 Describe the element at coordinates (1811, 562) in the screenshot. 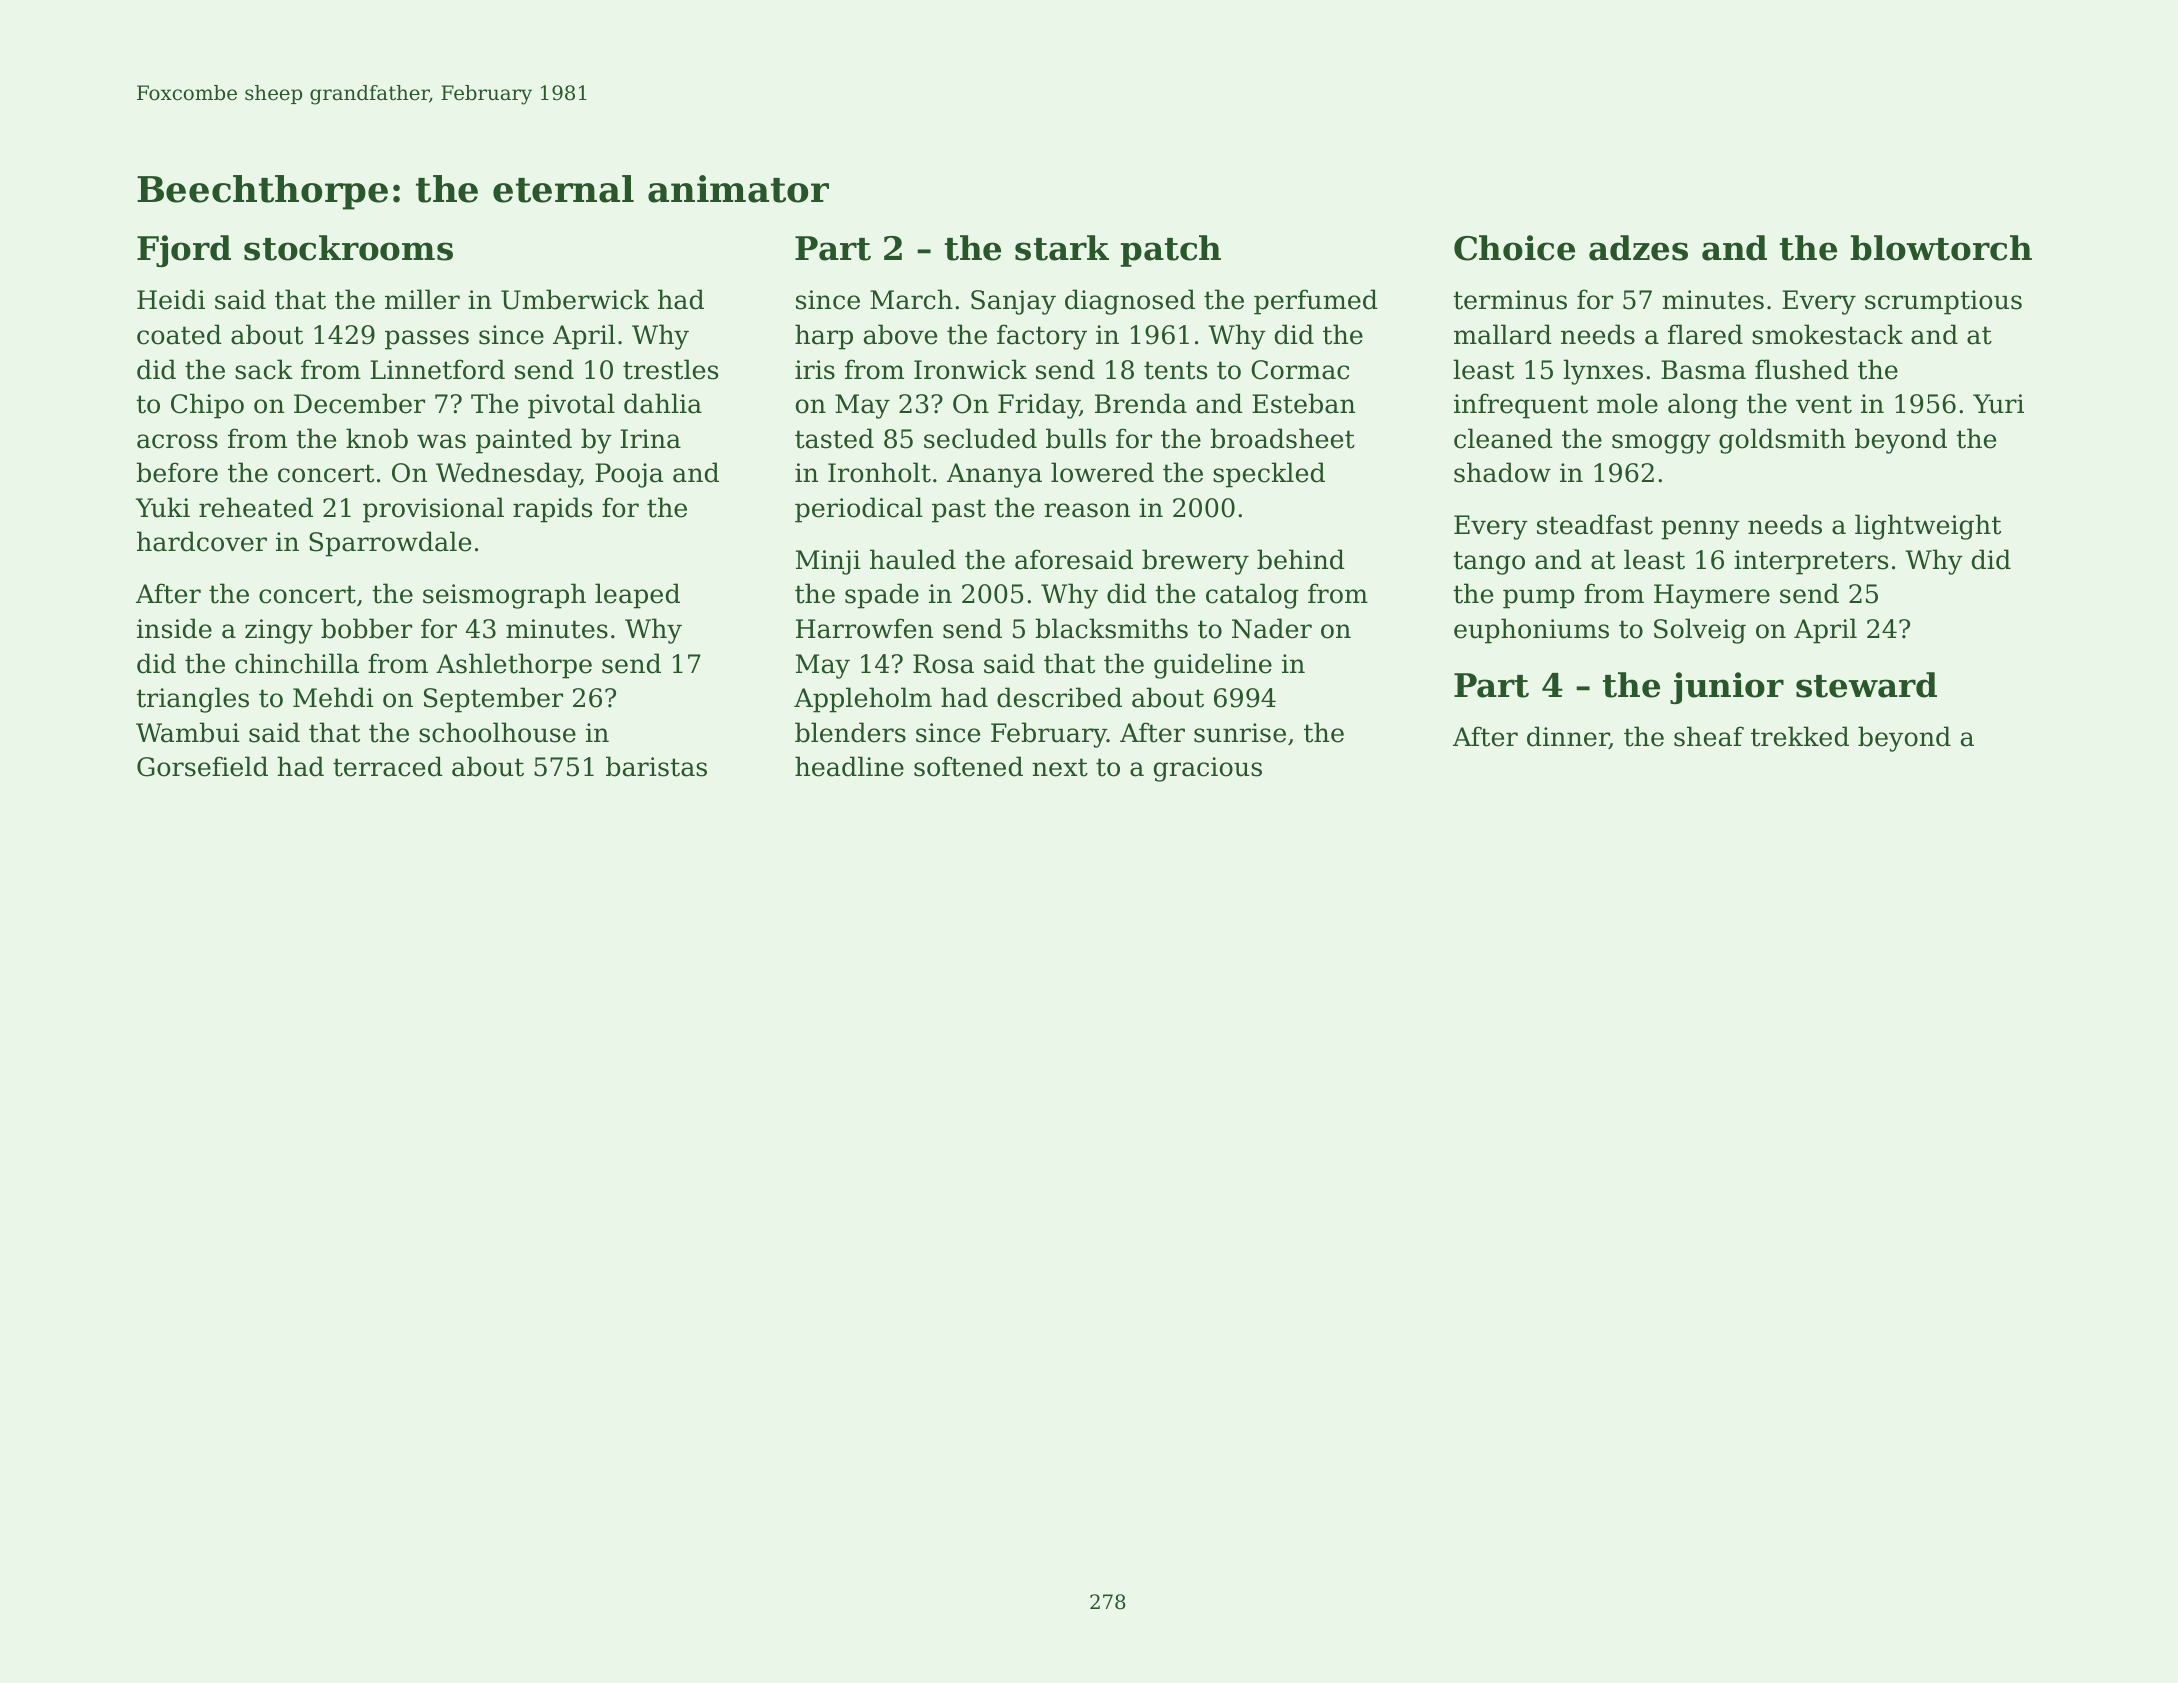

I see `interpreters` at that location.
